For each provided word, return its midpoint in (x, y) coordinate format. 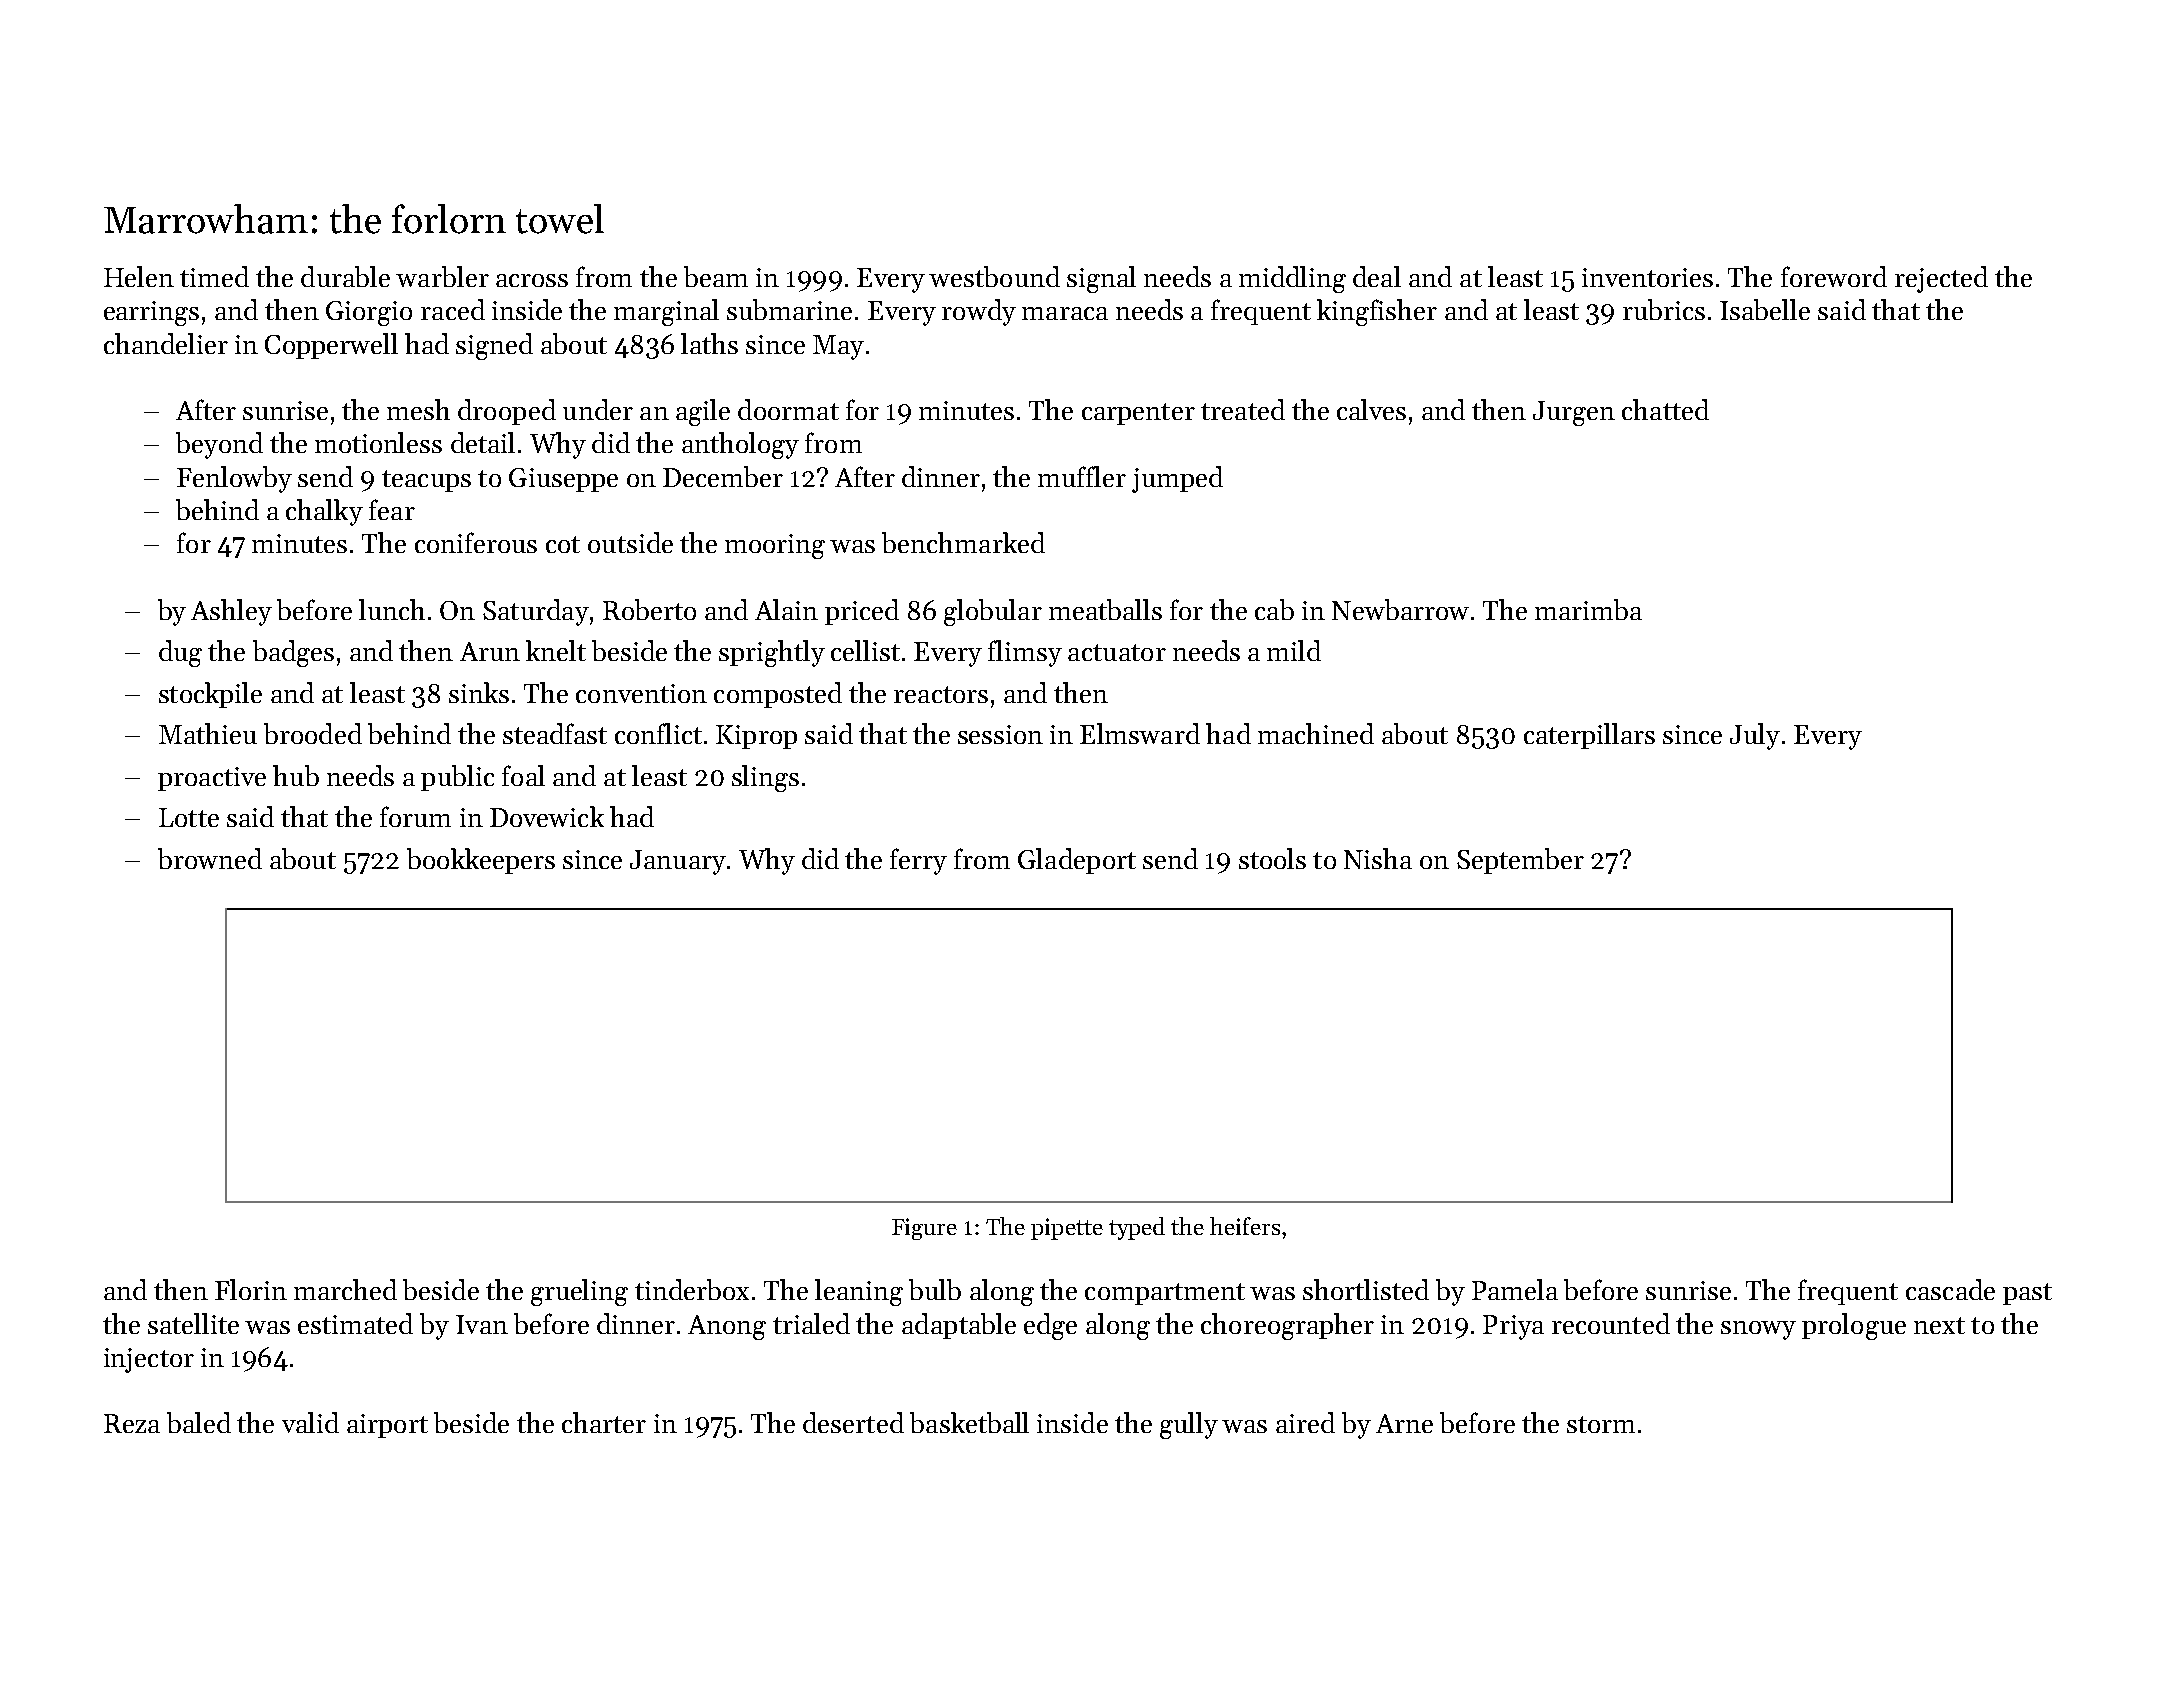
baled (199, 1422)
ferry (918, 861)
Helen (139, 276)
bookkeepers (481, 861)
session (1000, 734)
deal (1377, 276)
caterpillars (1589, 736)
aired (1305, 1422)
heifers (1245, 1226)
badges (293, 653)
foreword (1834, 276)
